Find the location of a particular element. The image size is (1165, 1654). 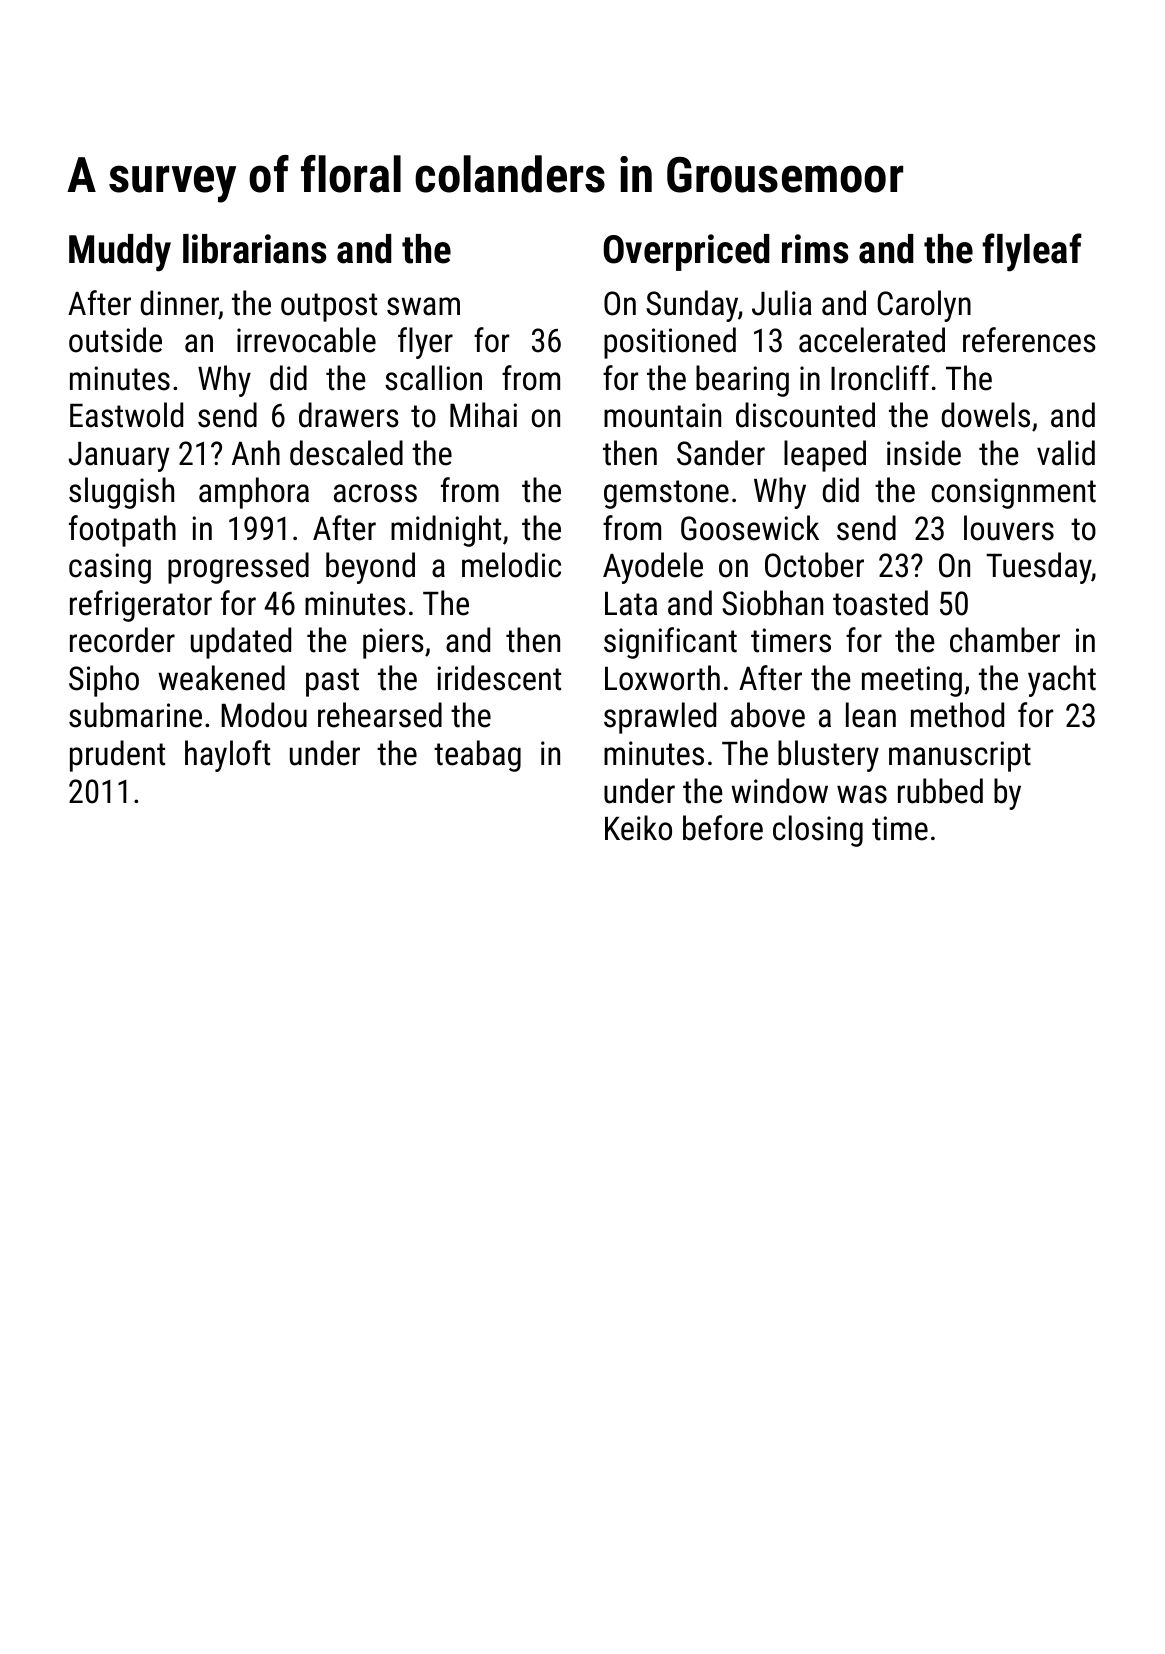

Overpriced is located at coordinates (686, 252).
